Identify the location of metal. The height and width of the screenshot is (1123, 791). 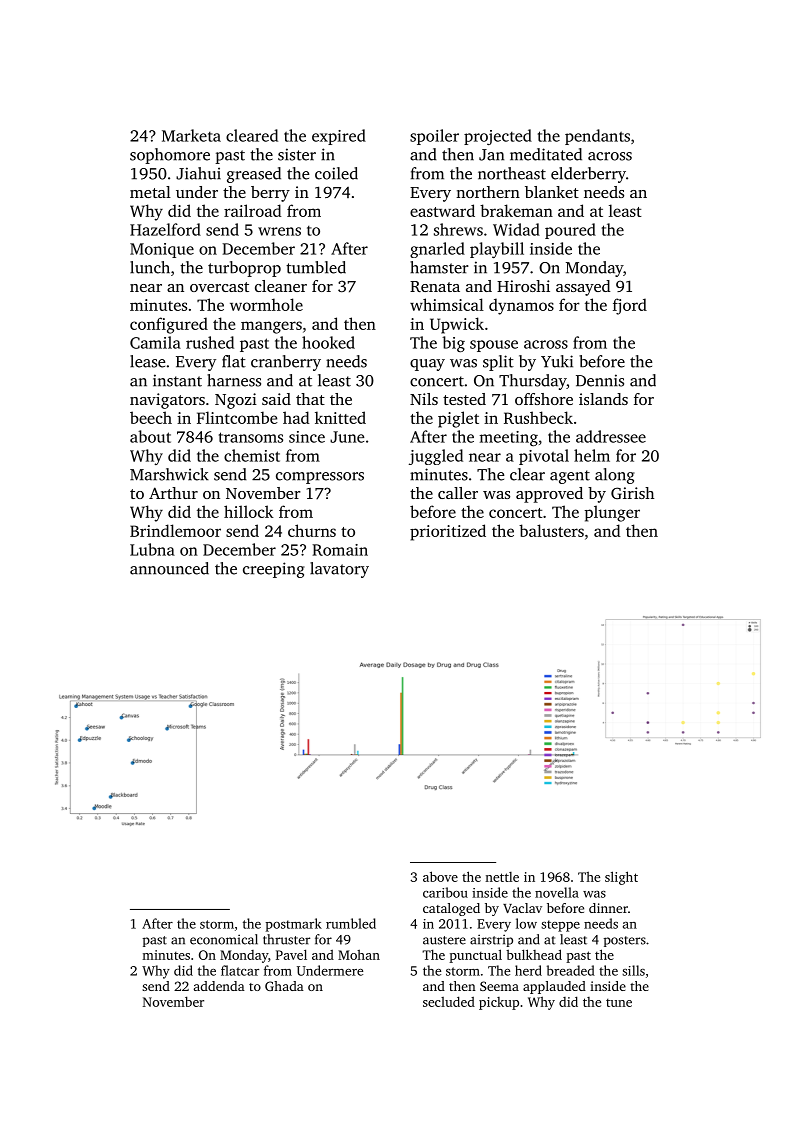
(150, 192).
